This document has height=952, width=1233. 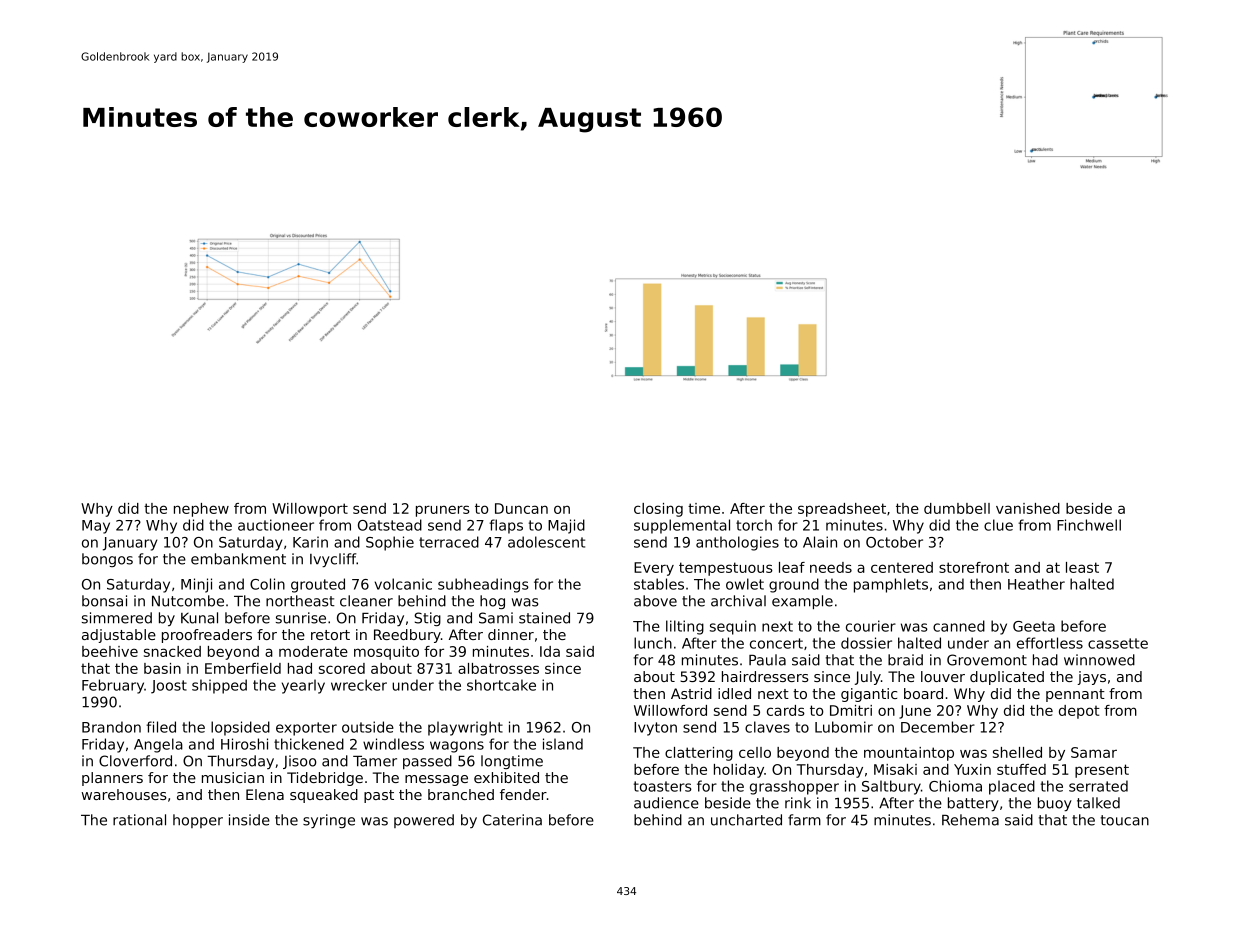 What do you see at coordinates (201, 510) in the document?
I see `nephew` at bounding box center [201, 510].
